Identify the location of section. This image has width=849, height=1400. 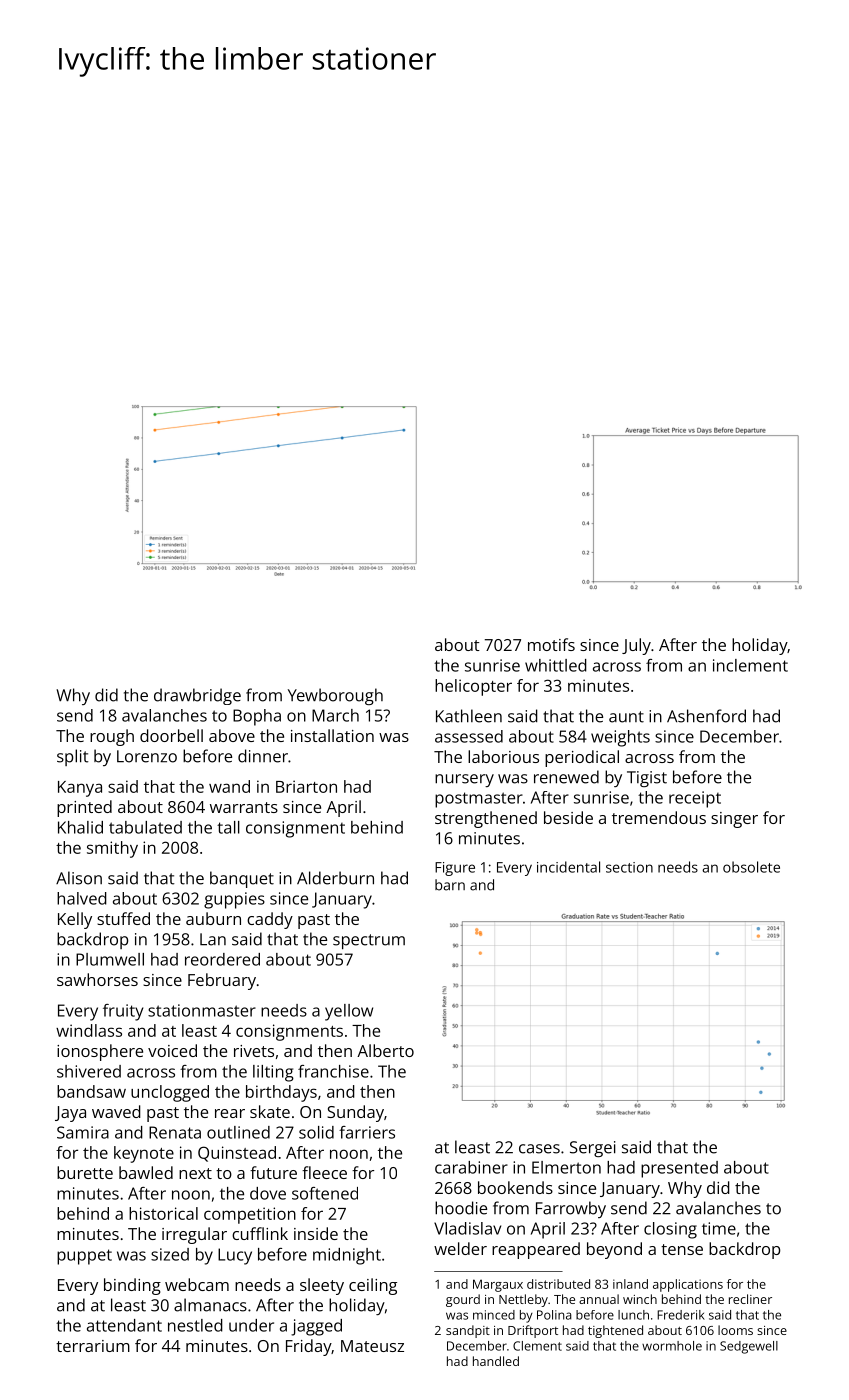
(629, 867).
